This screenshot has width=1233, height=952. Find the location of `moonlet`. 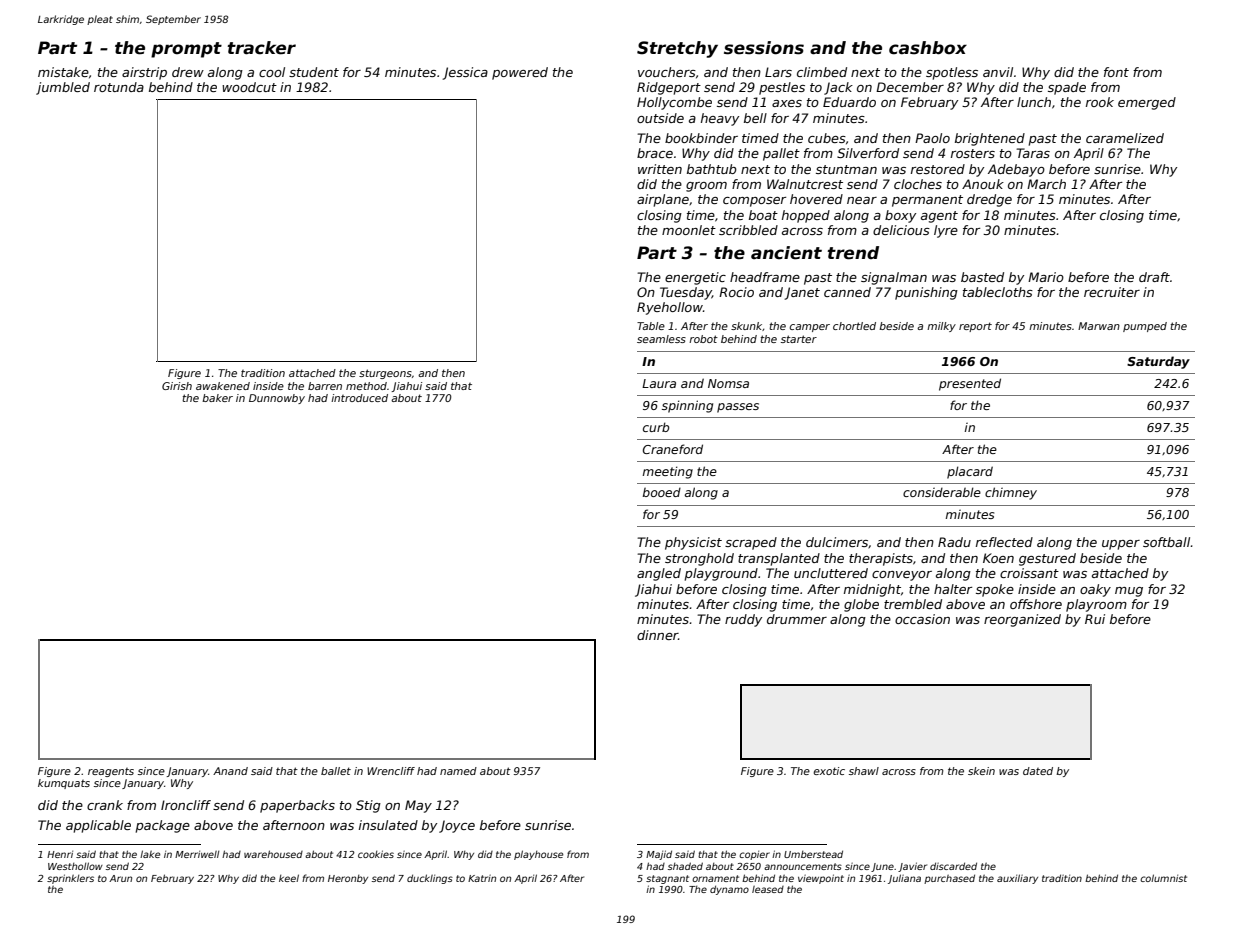

moonlet is located at coordinates (689, 230).
